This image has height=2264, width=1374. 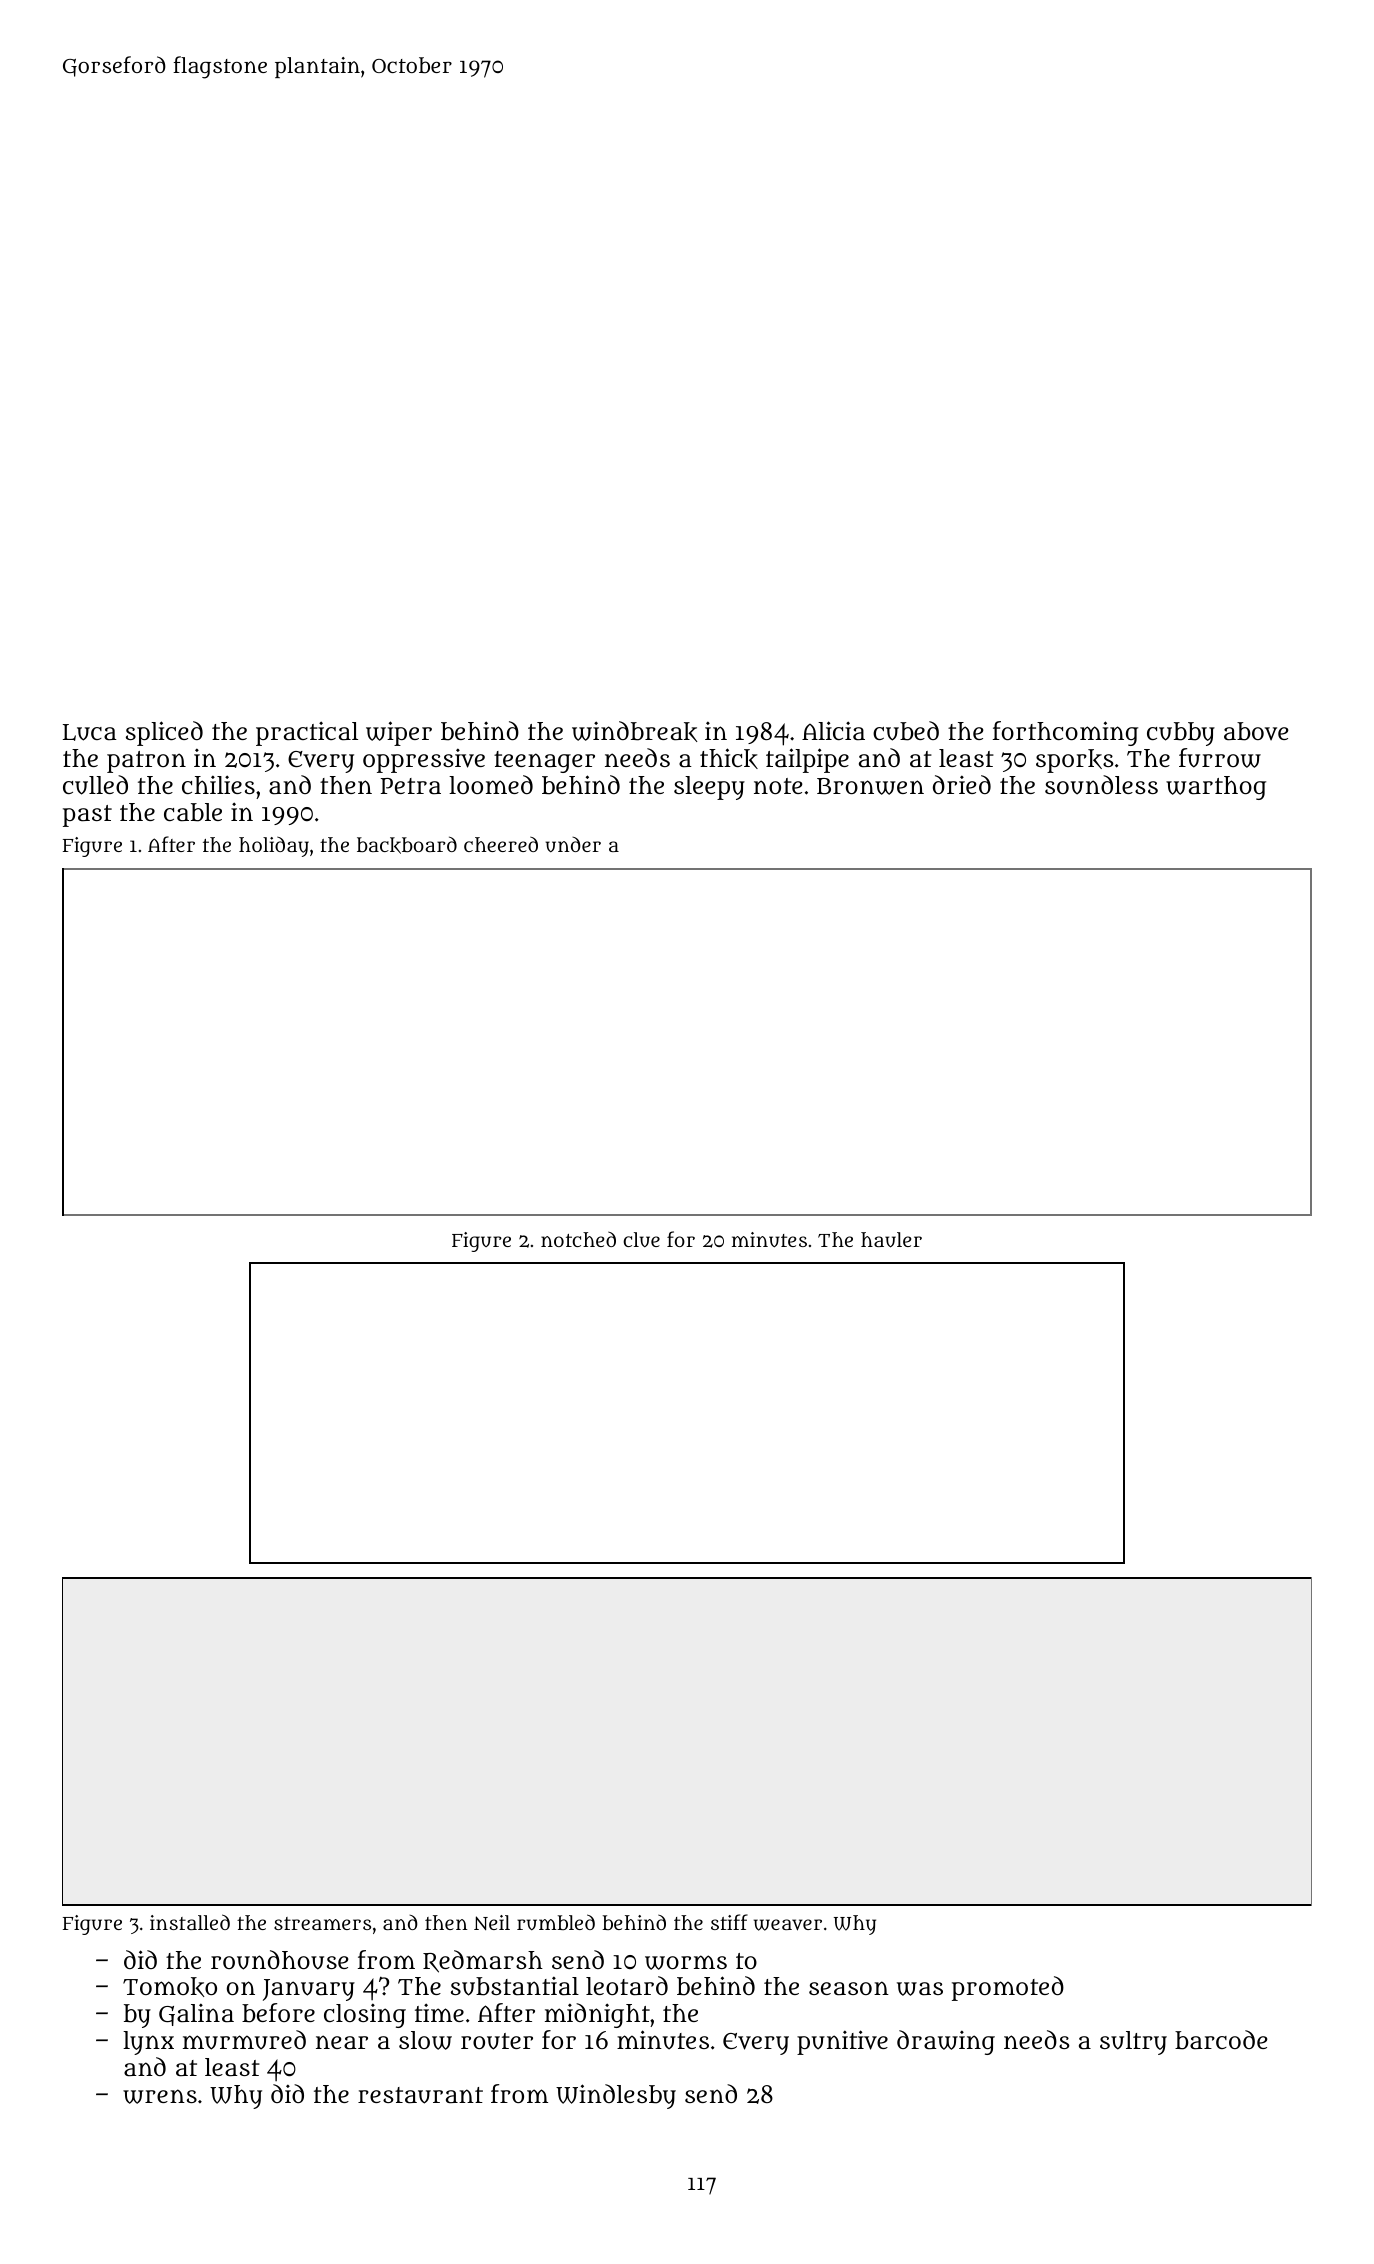 What do you see at coordinates (962, 784) in the image?
I see `dried` at bounding box center [962, 784].
